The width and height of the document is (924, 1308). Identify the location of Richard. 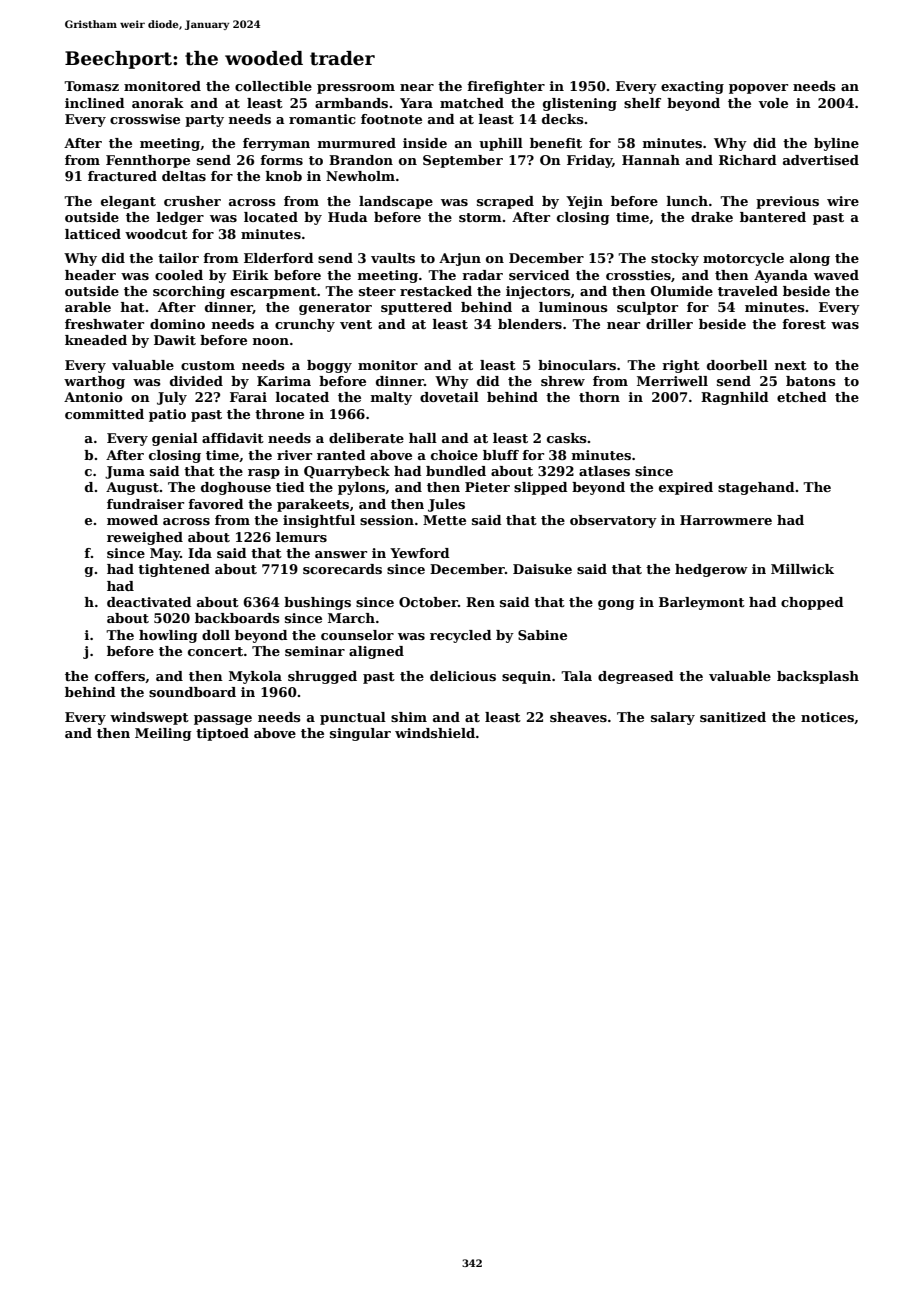
(748, 160).
